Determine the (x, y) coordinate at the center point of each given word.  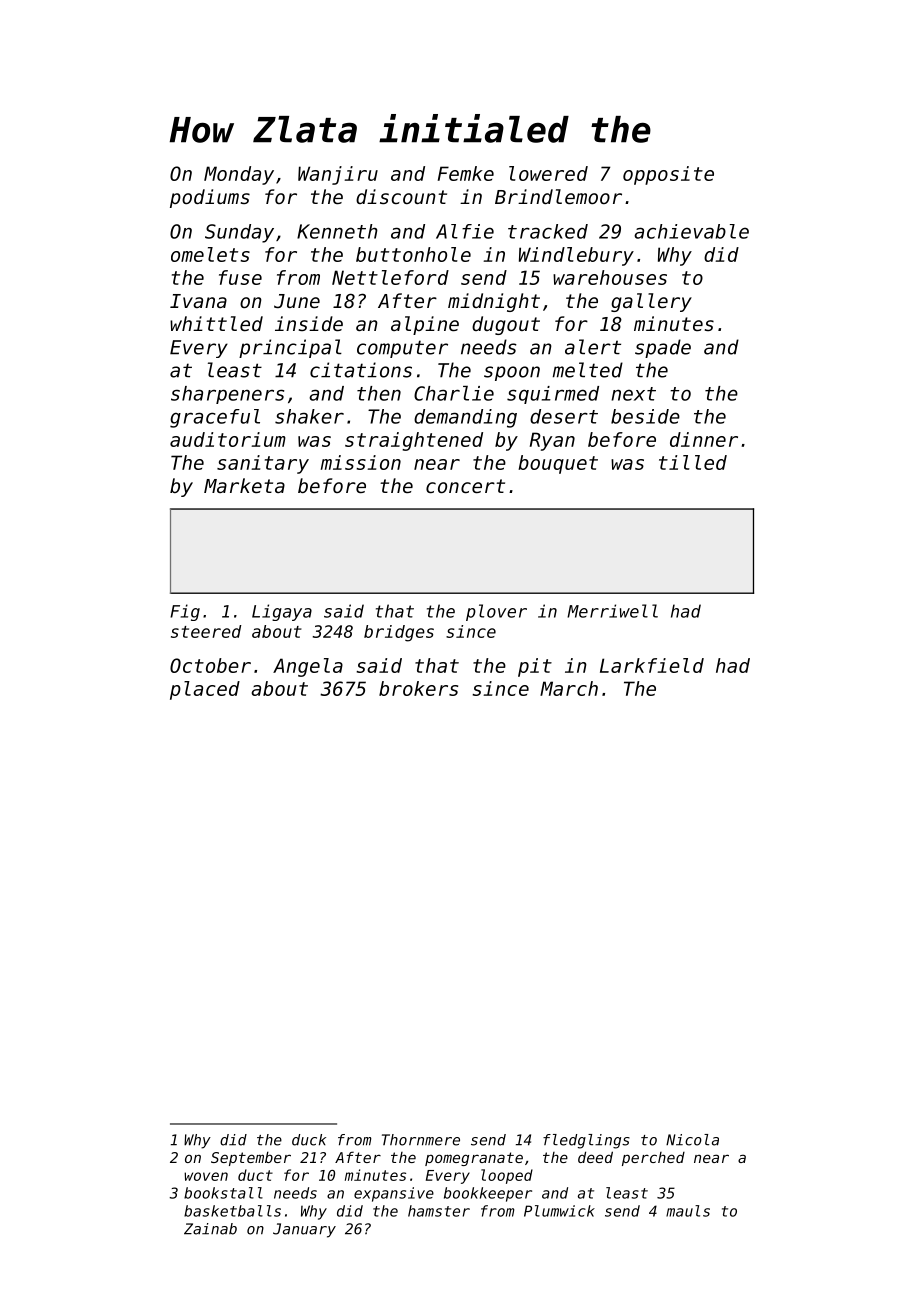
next (633, 394)
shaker (309, 416)
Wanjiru (338, 175)
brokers (418, 688)
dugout (506, 325)
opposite (668, 175)
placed (205, 690)
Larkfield (652, 665)
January (304, 1230)
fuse (240, 277)
